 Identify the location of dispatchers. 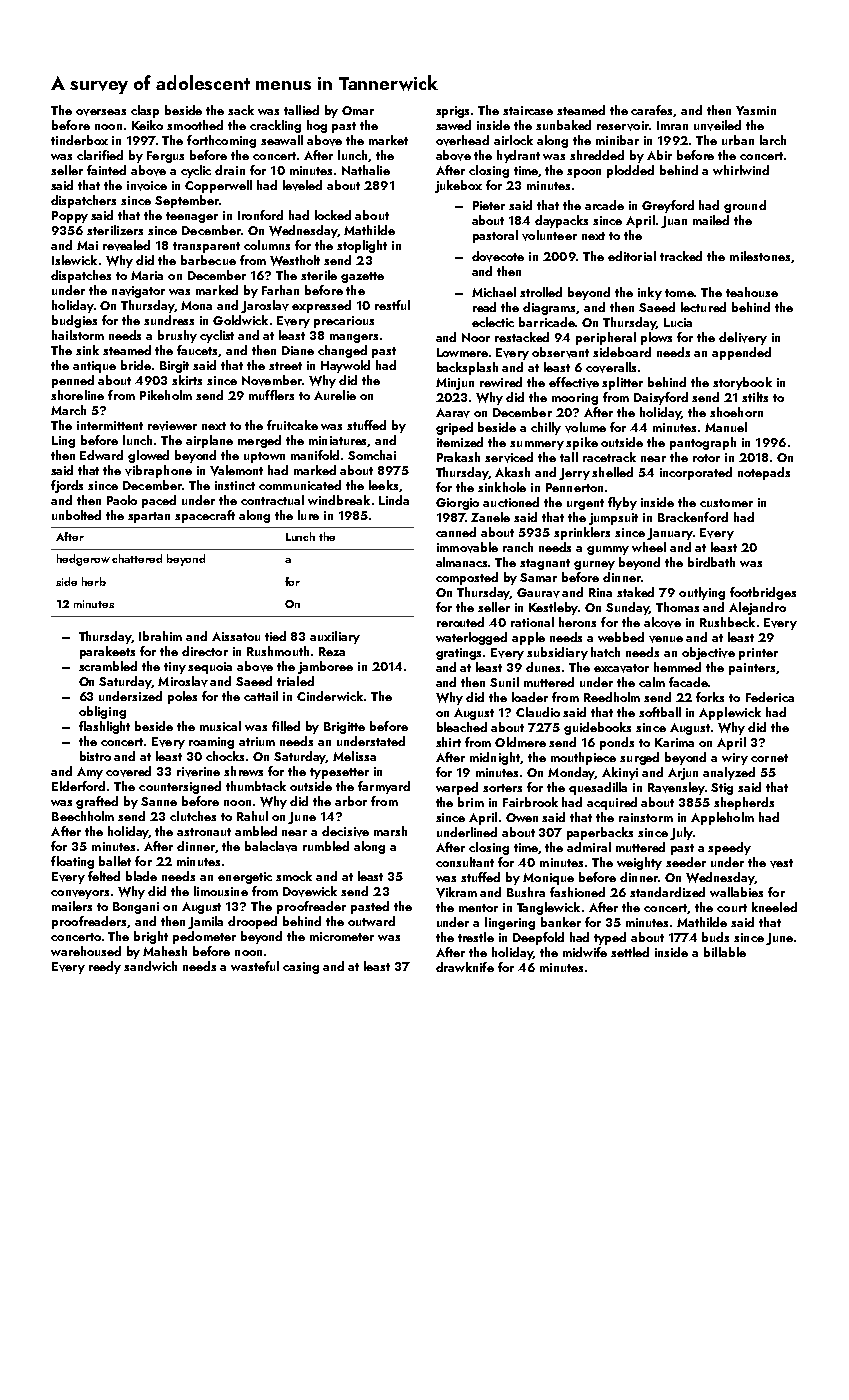
(83, 201).
